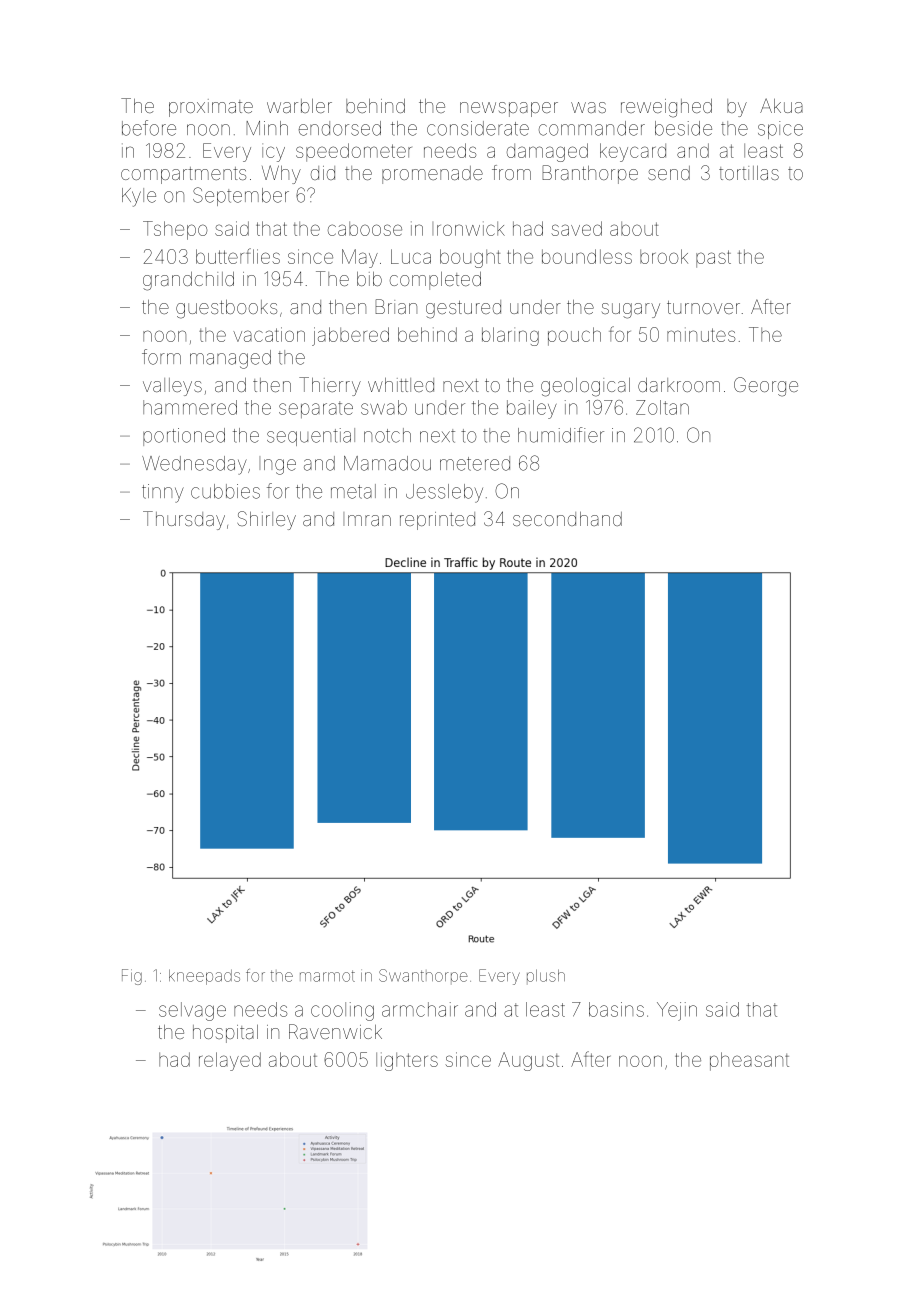 The height and width of the page is (1314, 924). I want to click on reprinted, so click(437, 521).
